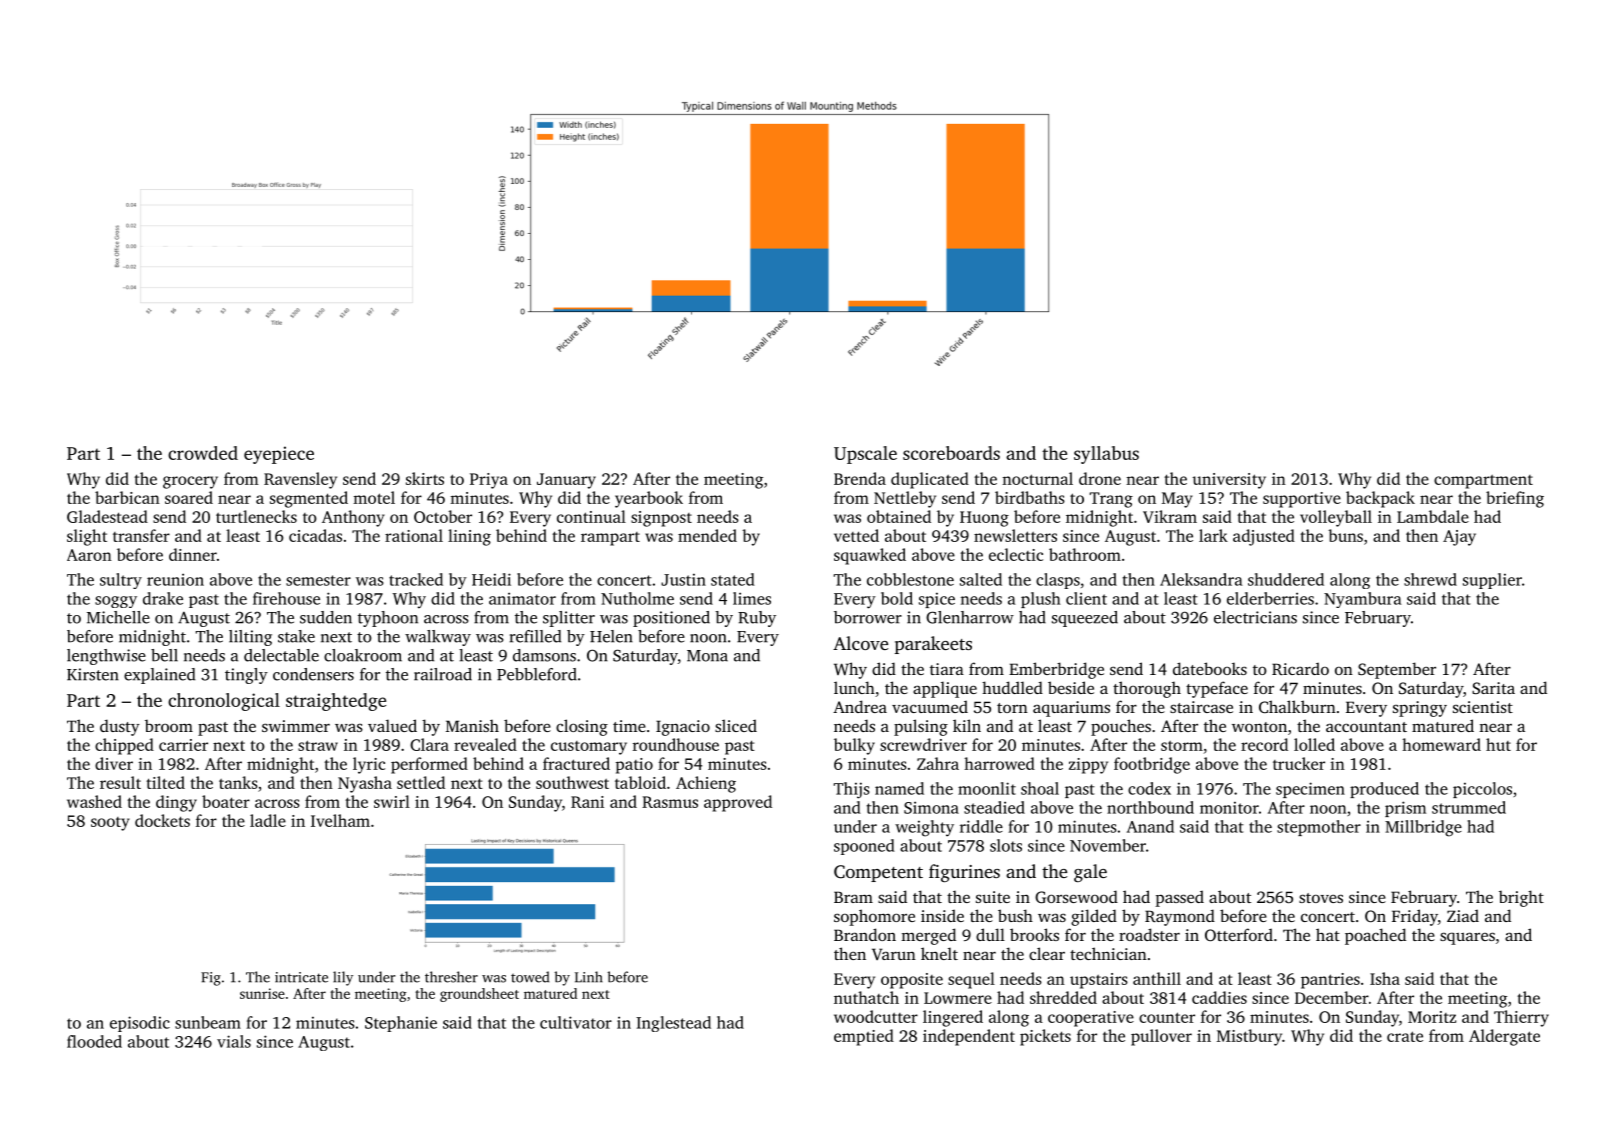 The width and height of the image is (1616, 1143). What do you see at coordinates (865, 455) in the image?
I see `Upscale` at bounding box center [865, 455].
